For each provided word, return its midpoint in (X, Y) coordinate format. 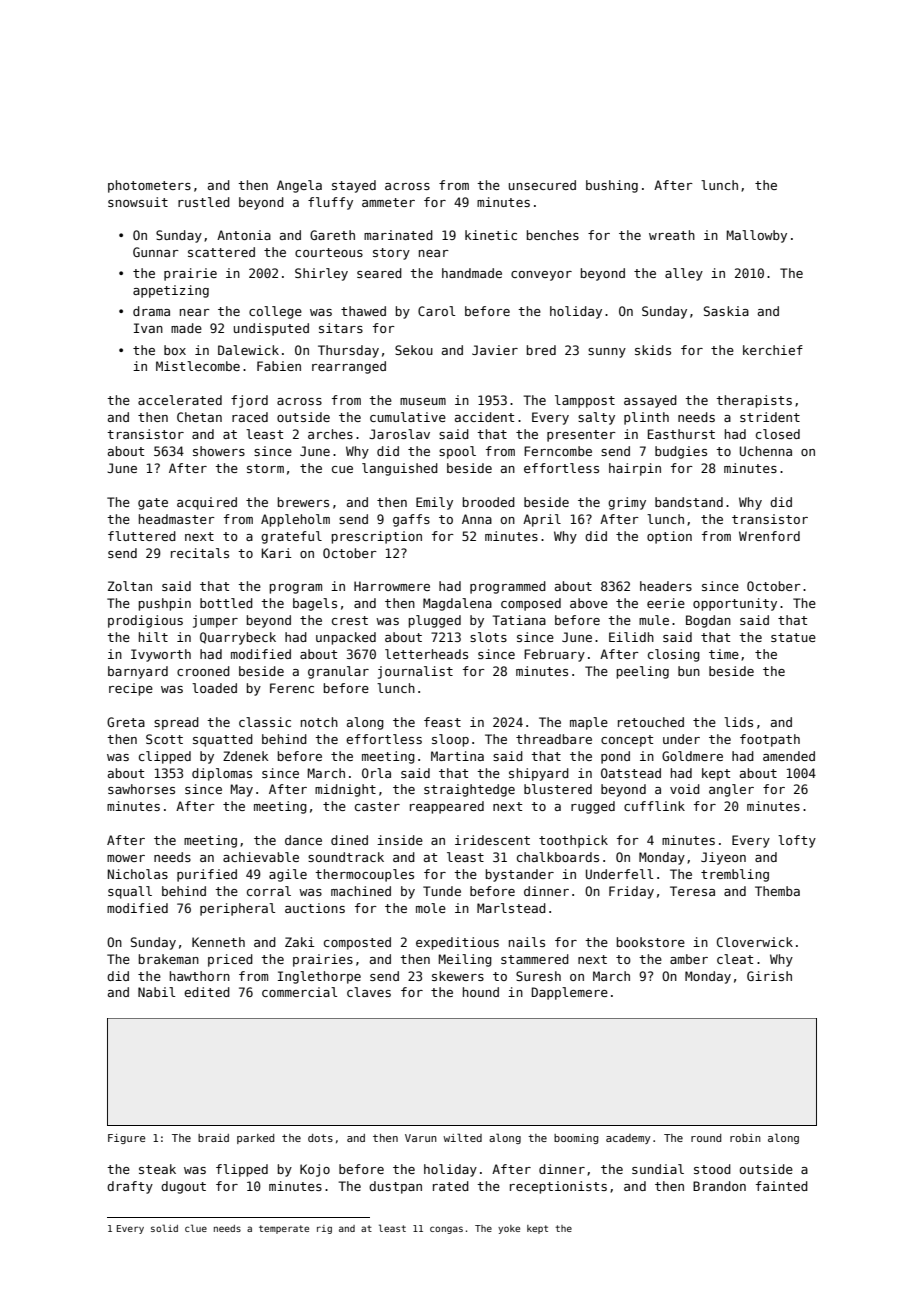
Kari (277, 553)
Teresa (692, 891)
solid (164, 1228)
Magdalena (457, 604)
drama (151, 311)
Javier (495, 350)
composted (357, 943)
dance (303, 840)
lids (738, 722)
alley (684, 274)
